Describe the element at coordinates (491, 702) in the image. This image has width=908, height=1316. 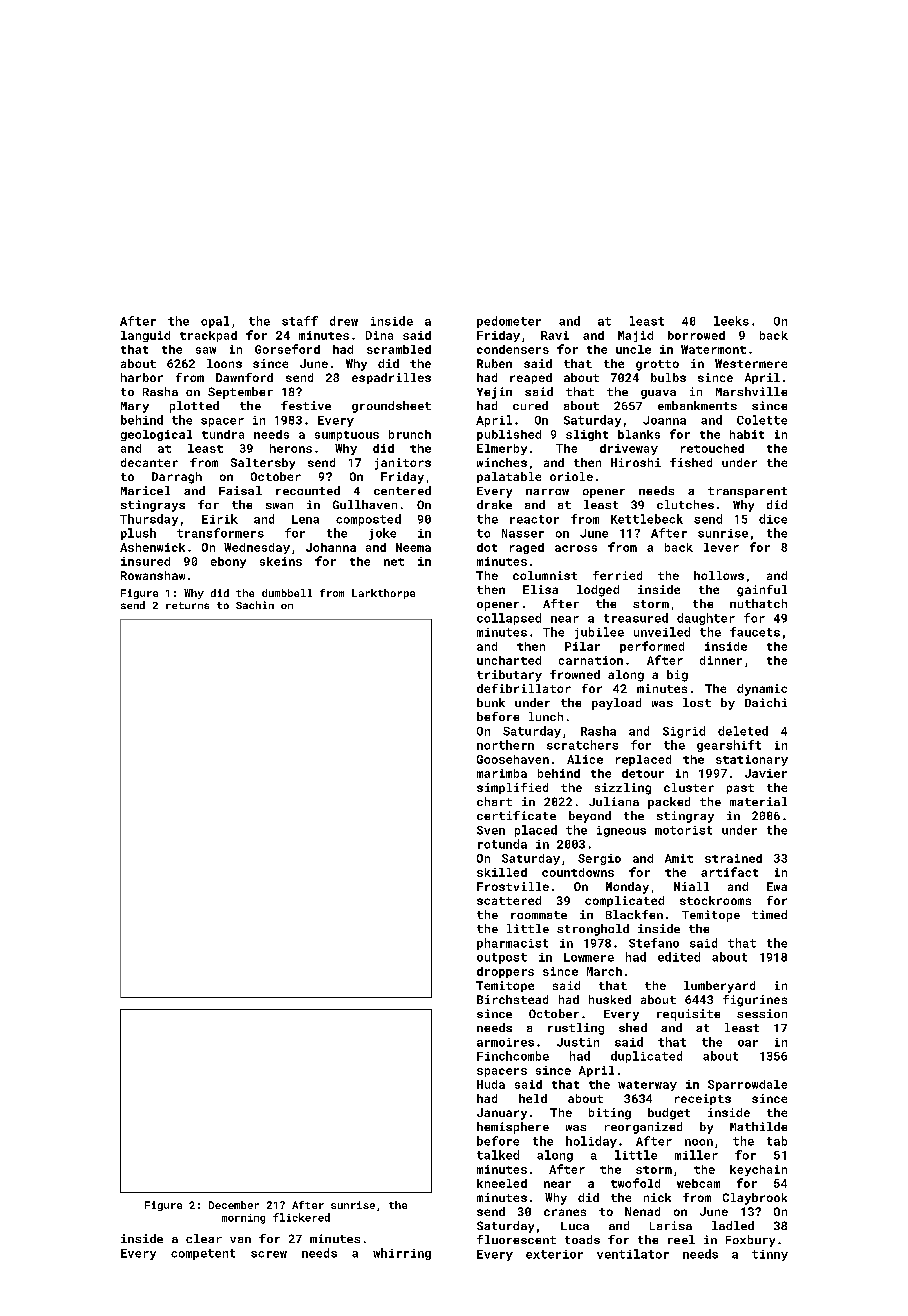
I see `bunk` at that location.
